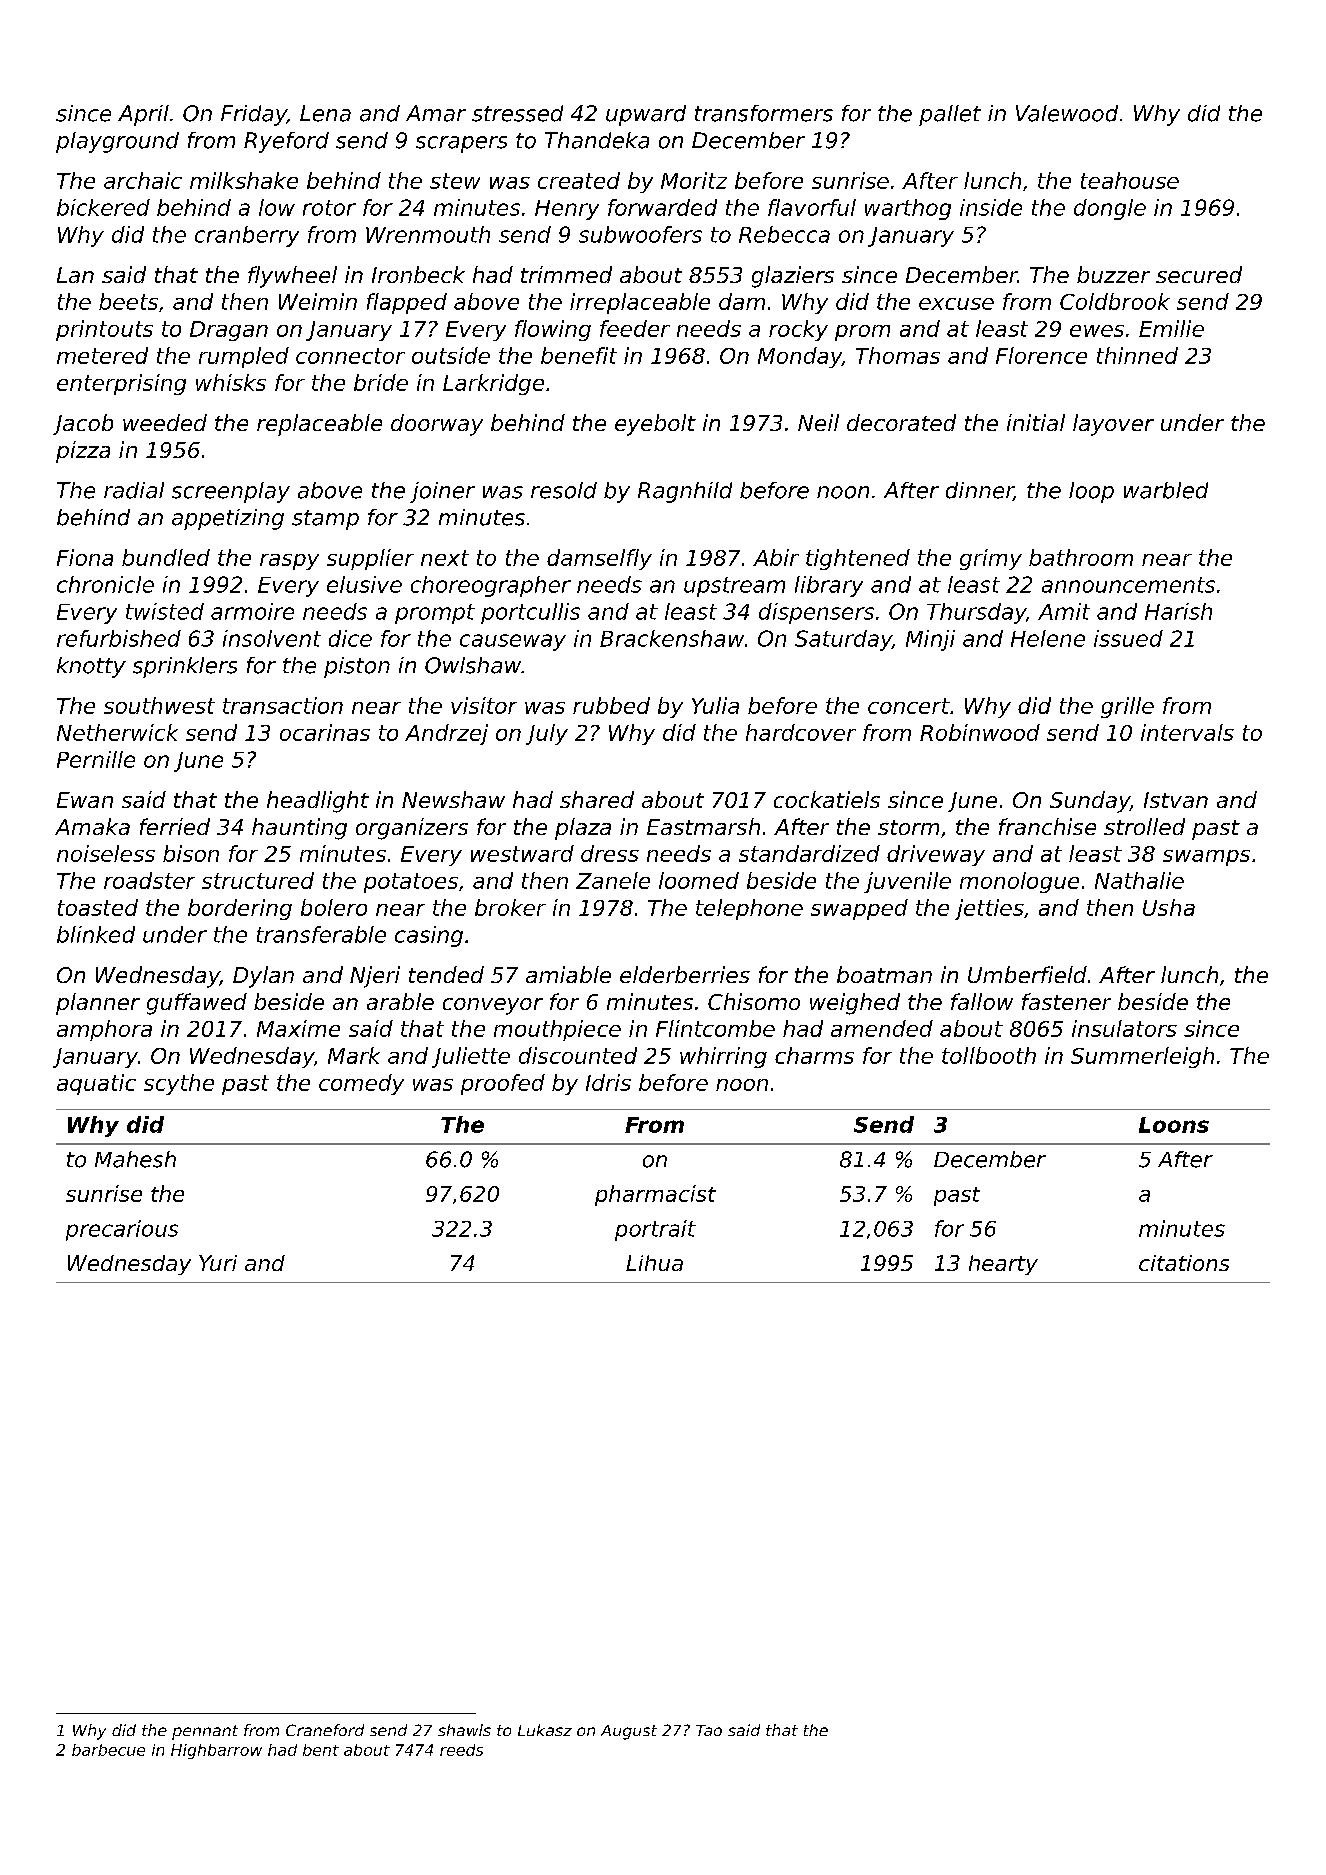 This document has height=1875, width=1326. What do you see at coordinates (723, 1057) in the document?
I see `whirring` at bounding box center [723, 1057].
